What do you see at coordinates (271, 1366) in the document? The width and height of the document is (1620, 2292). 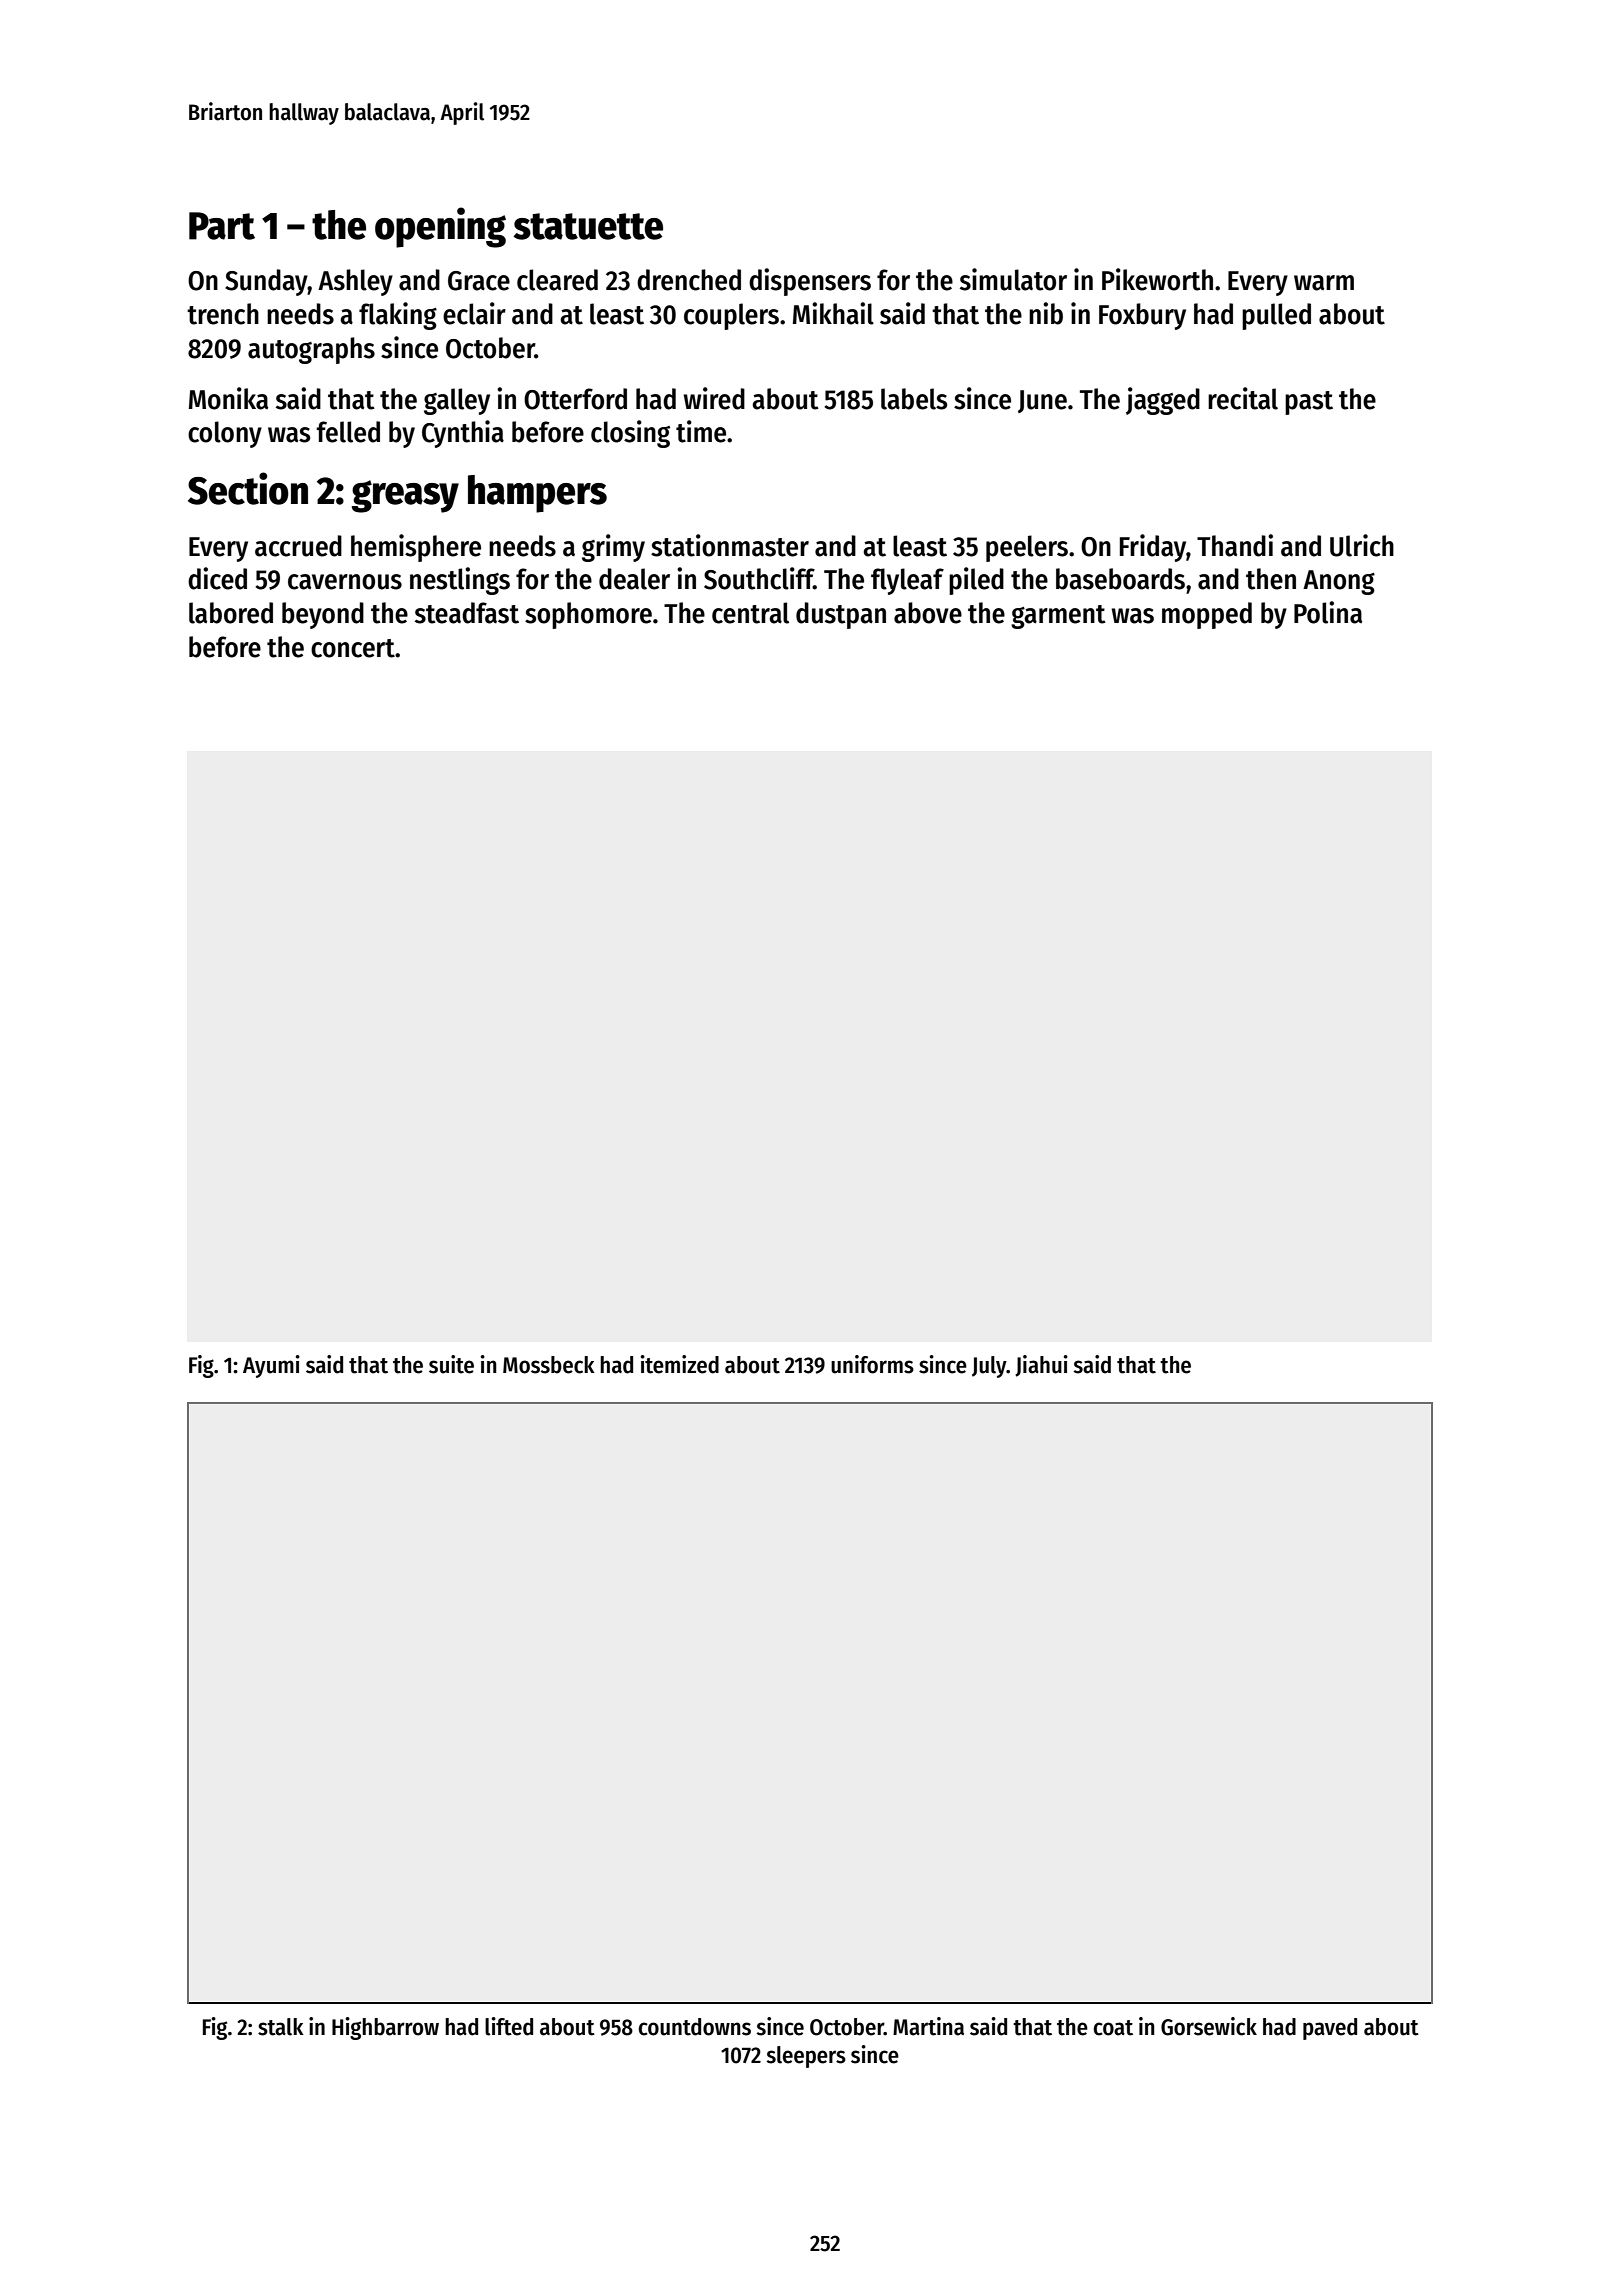 I see `Ayumi` at bounding box center [271, 1366].
